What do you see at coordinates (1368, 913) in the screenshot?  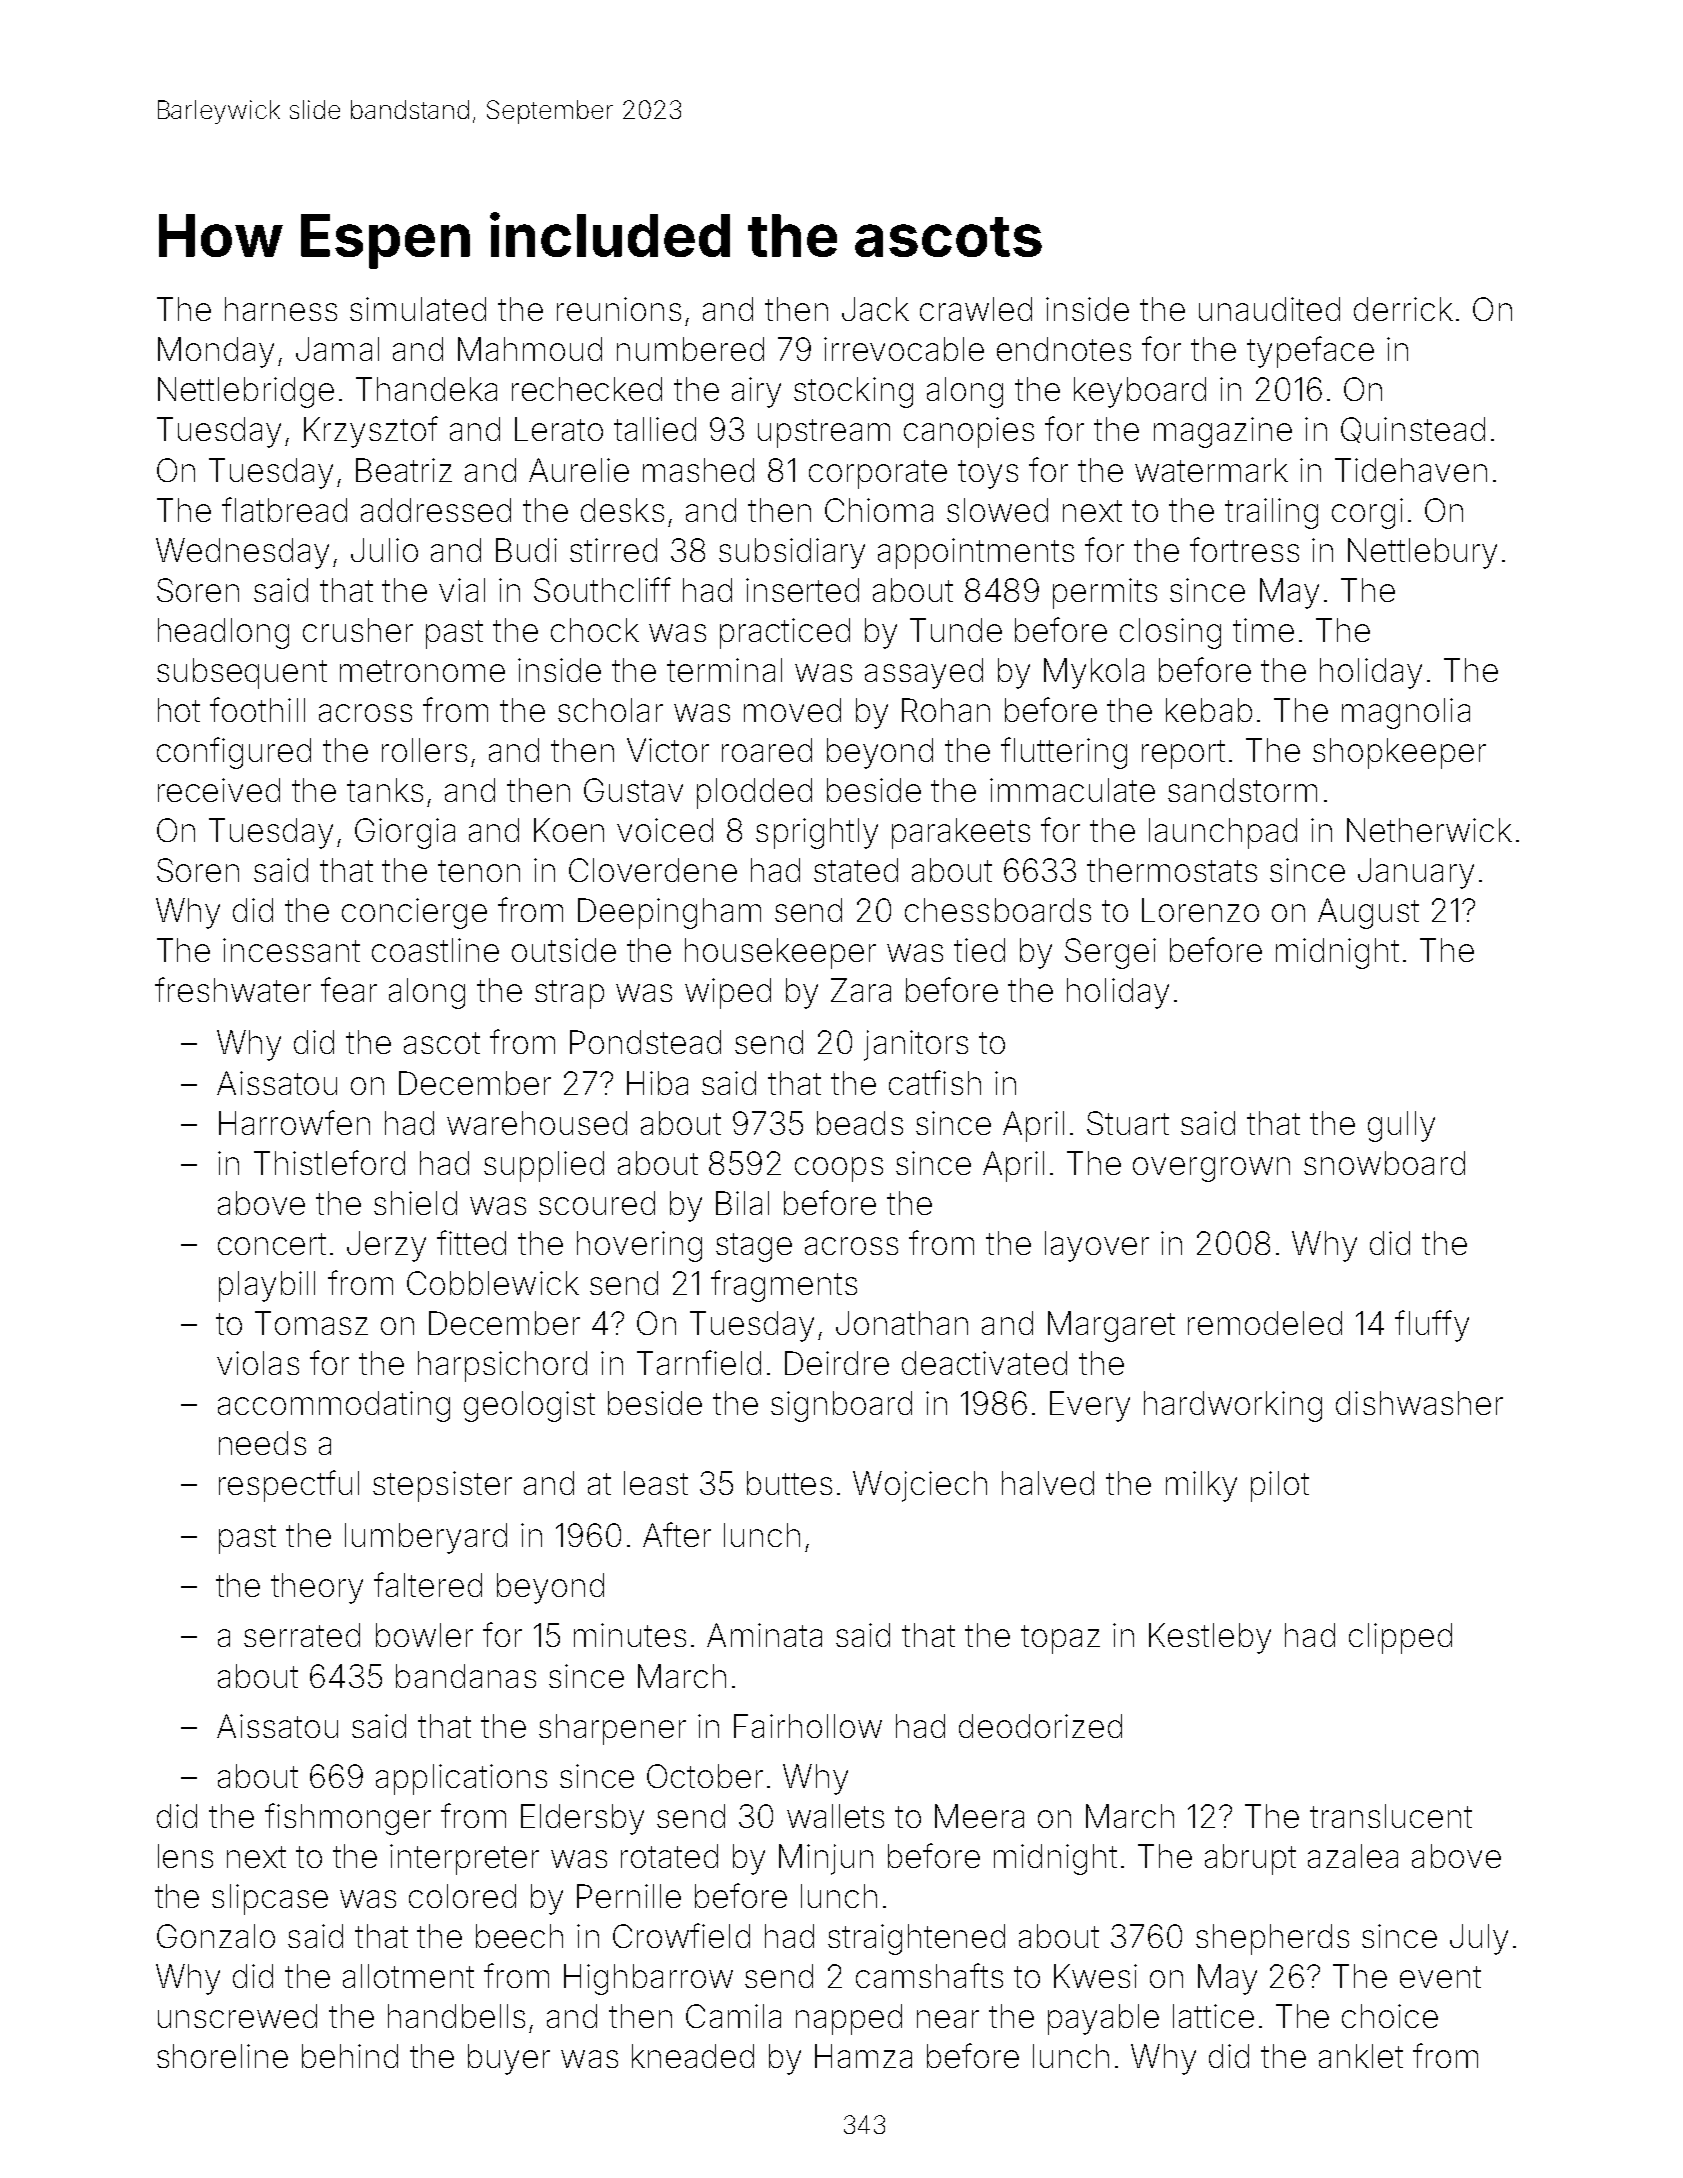 I see `August` at bounding box center [1368, 913].
